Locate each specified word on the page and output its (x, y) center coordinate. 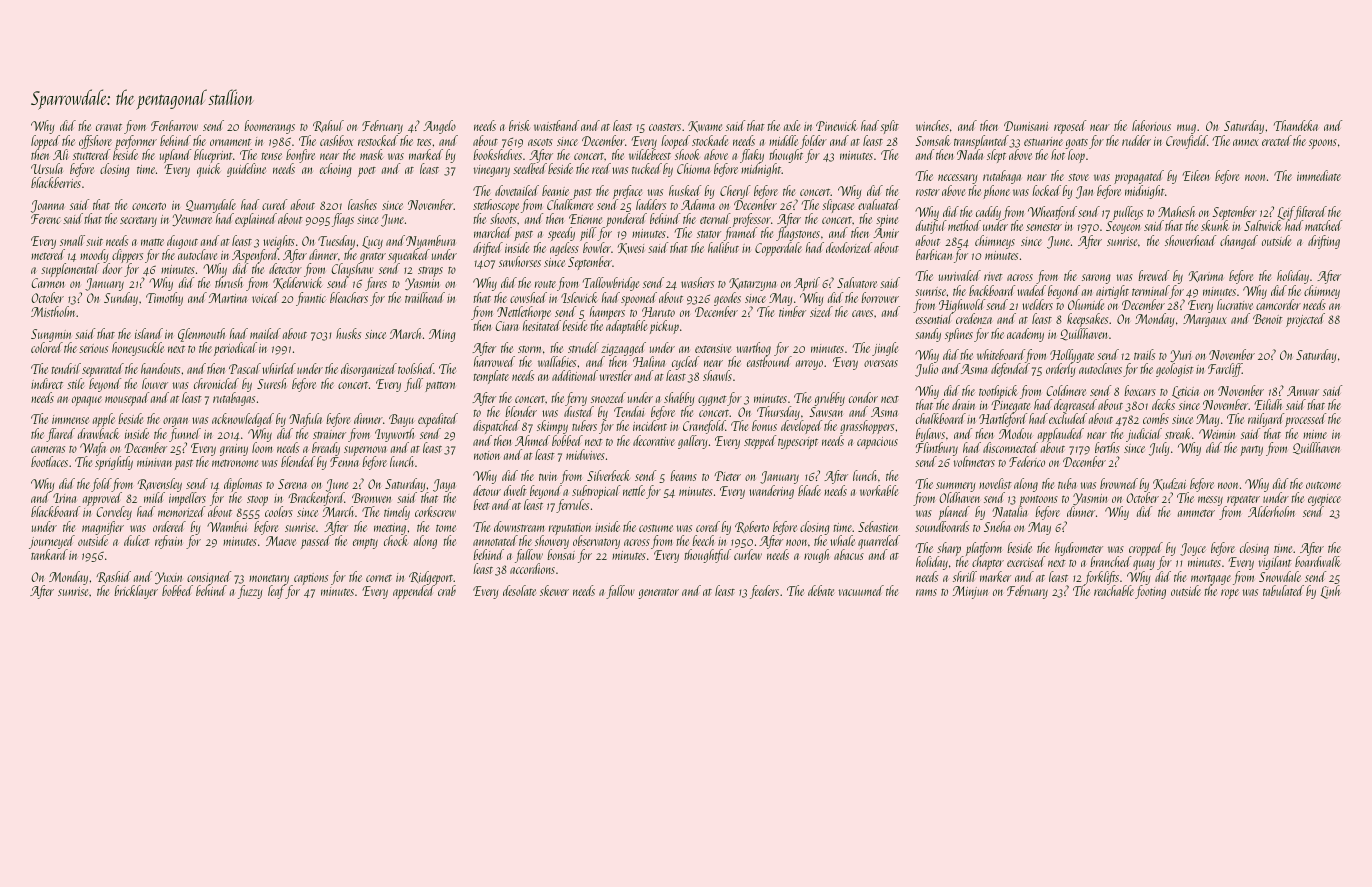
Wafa (93, 449)
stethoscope (496, 206)
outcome (1323, 485)
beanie (555, 190)
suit (94, 241)
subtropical (596, 492)
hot (1058, 154)
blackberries (56, 183)
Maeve (281, 541)
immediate (1319, 175)
